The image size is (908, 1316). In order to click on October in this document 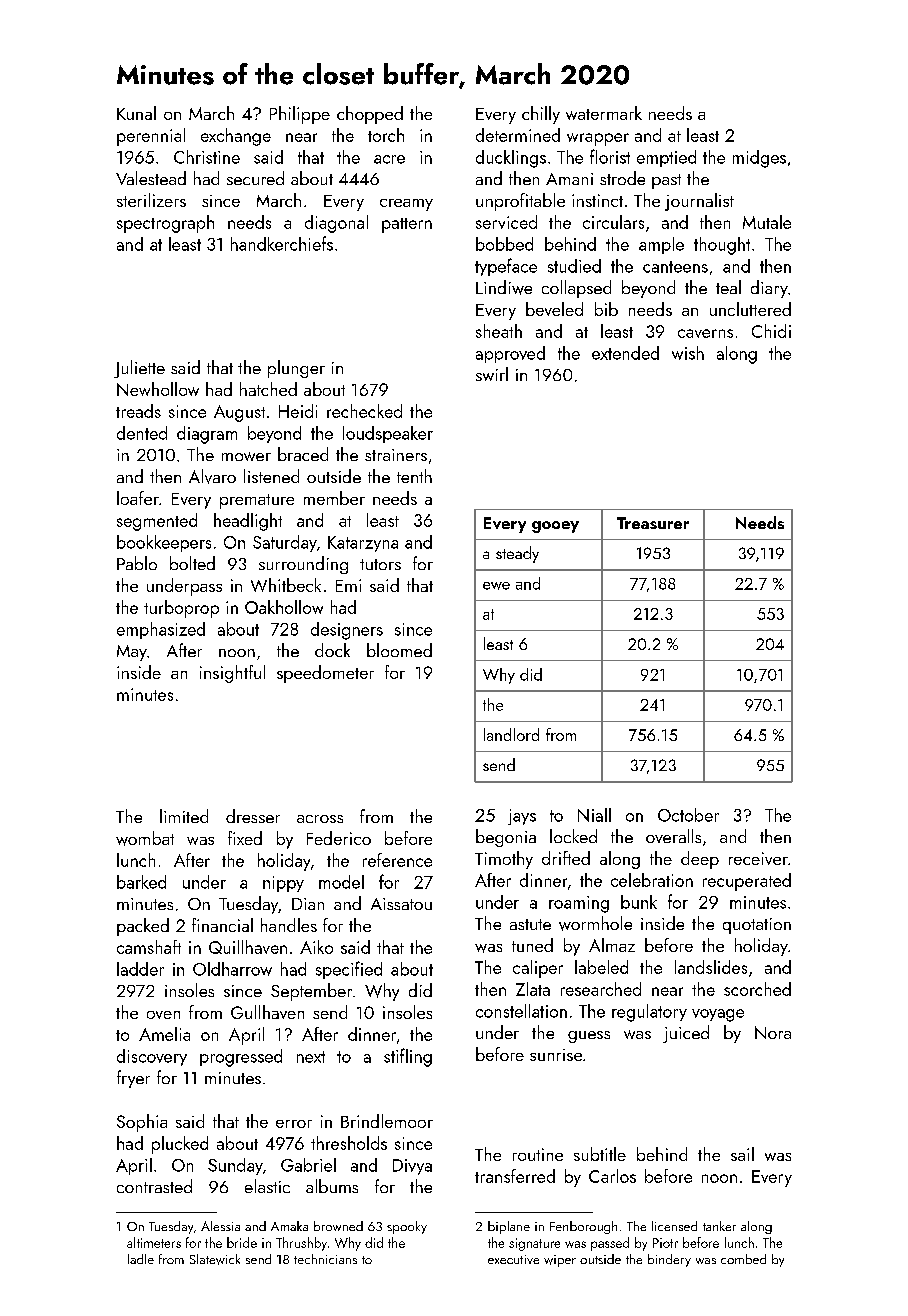, I will do `click(688, 815)`.
